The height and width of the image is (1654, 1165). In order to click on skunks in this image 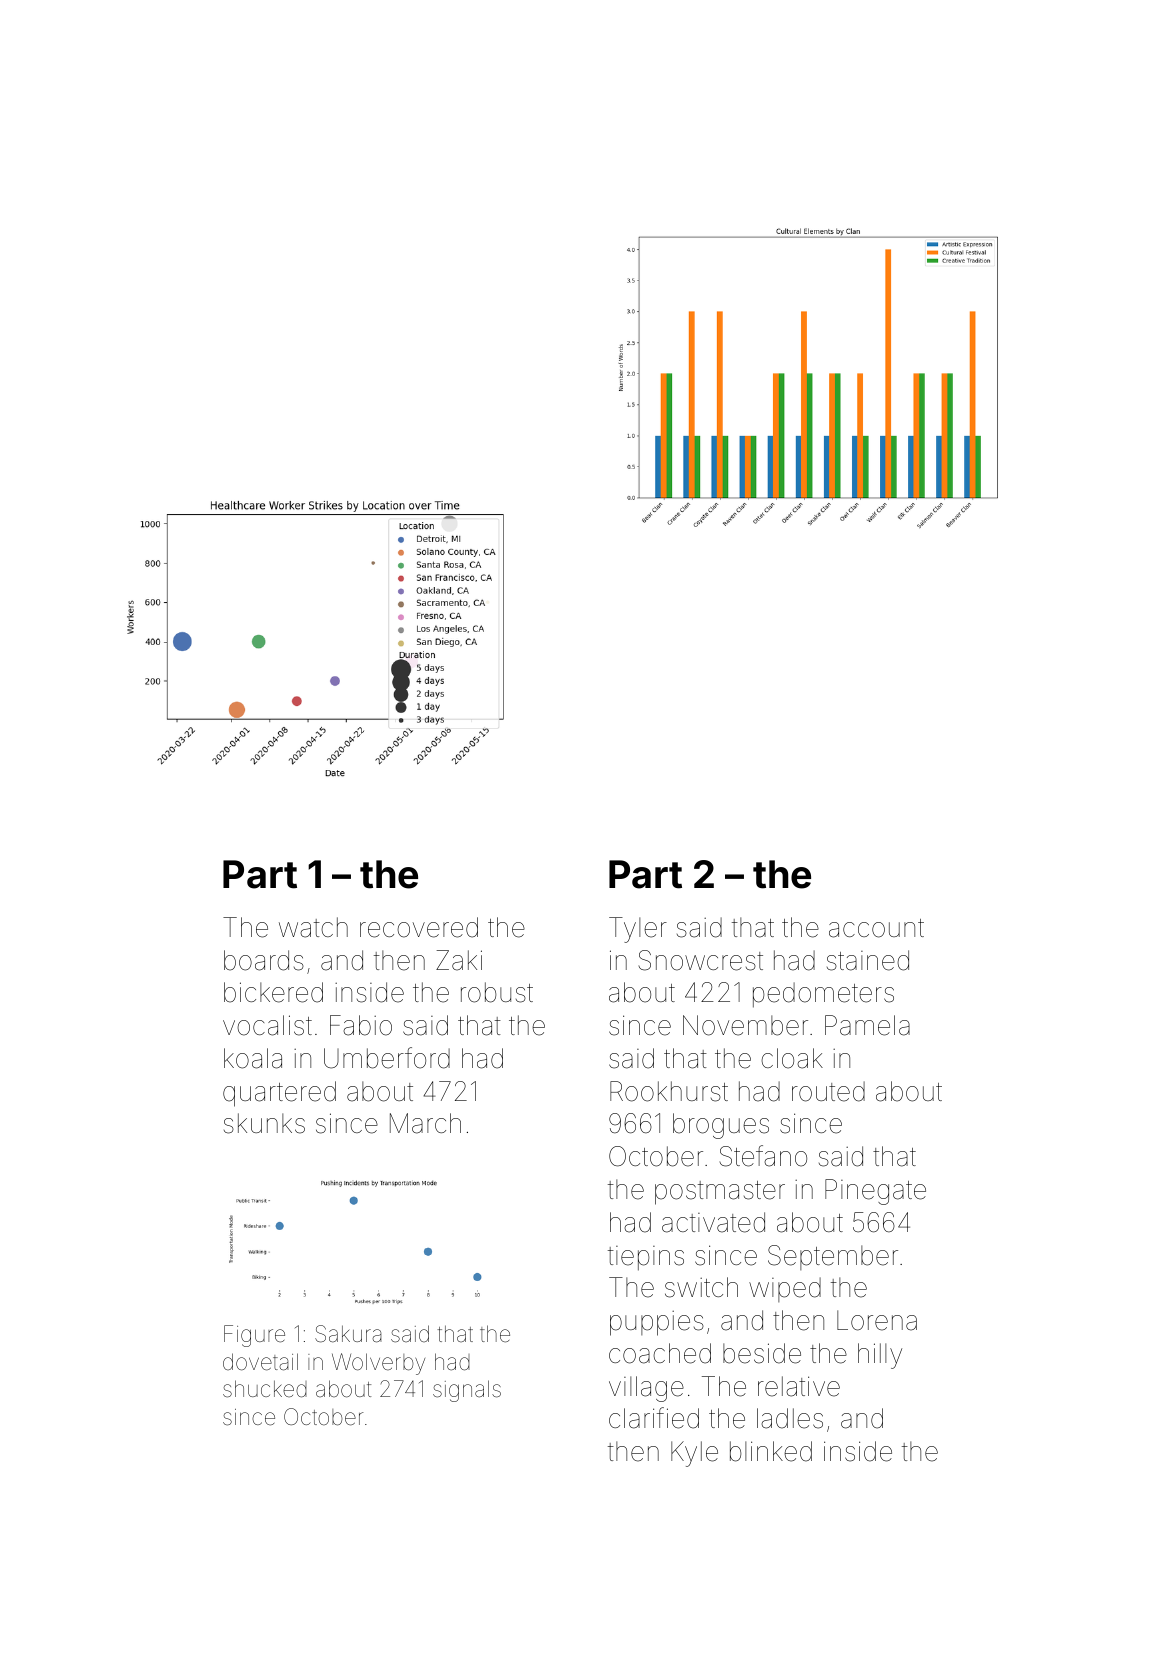, I will do `click(264, 1123)`.
